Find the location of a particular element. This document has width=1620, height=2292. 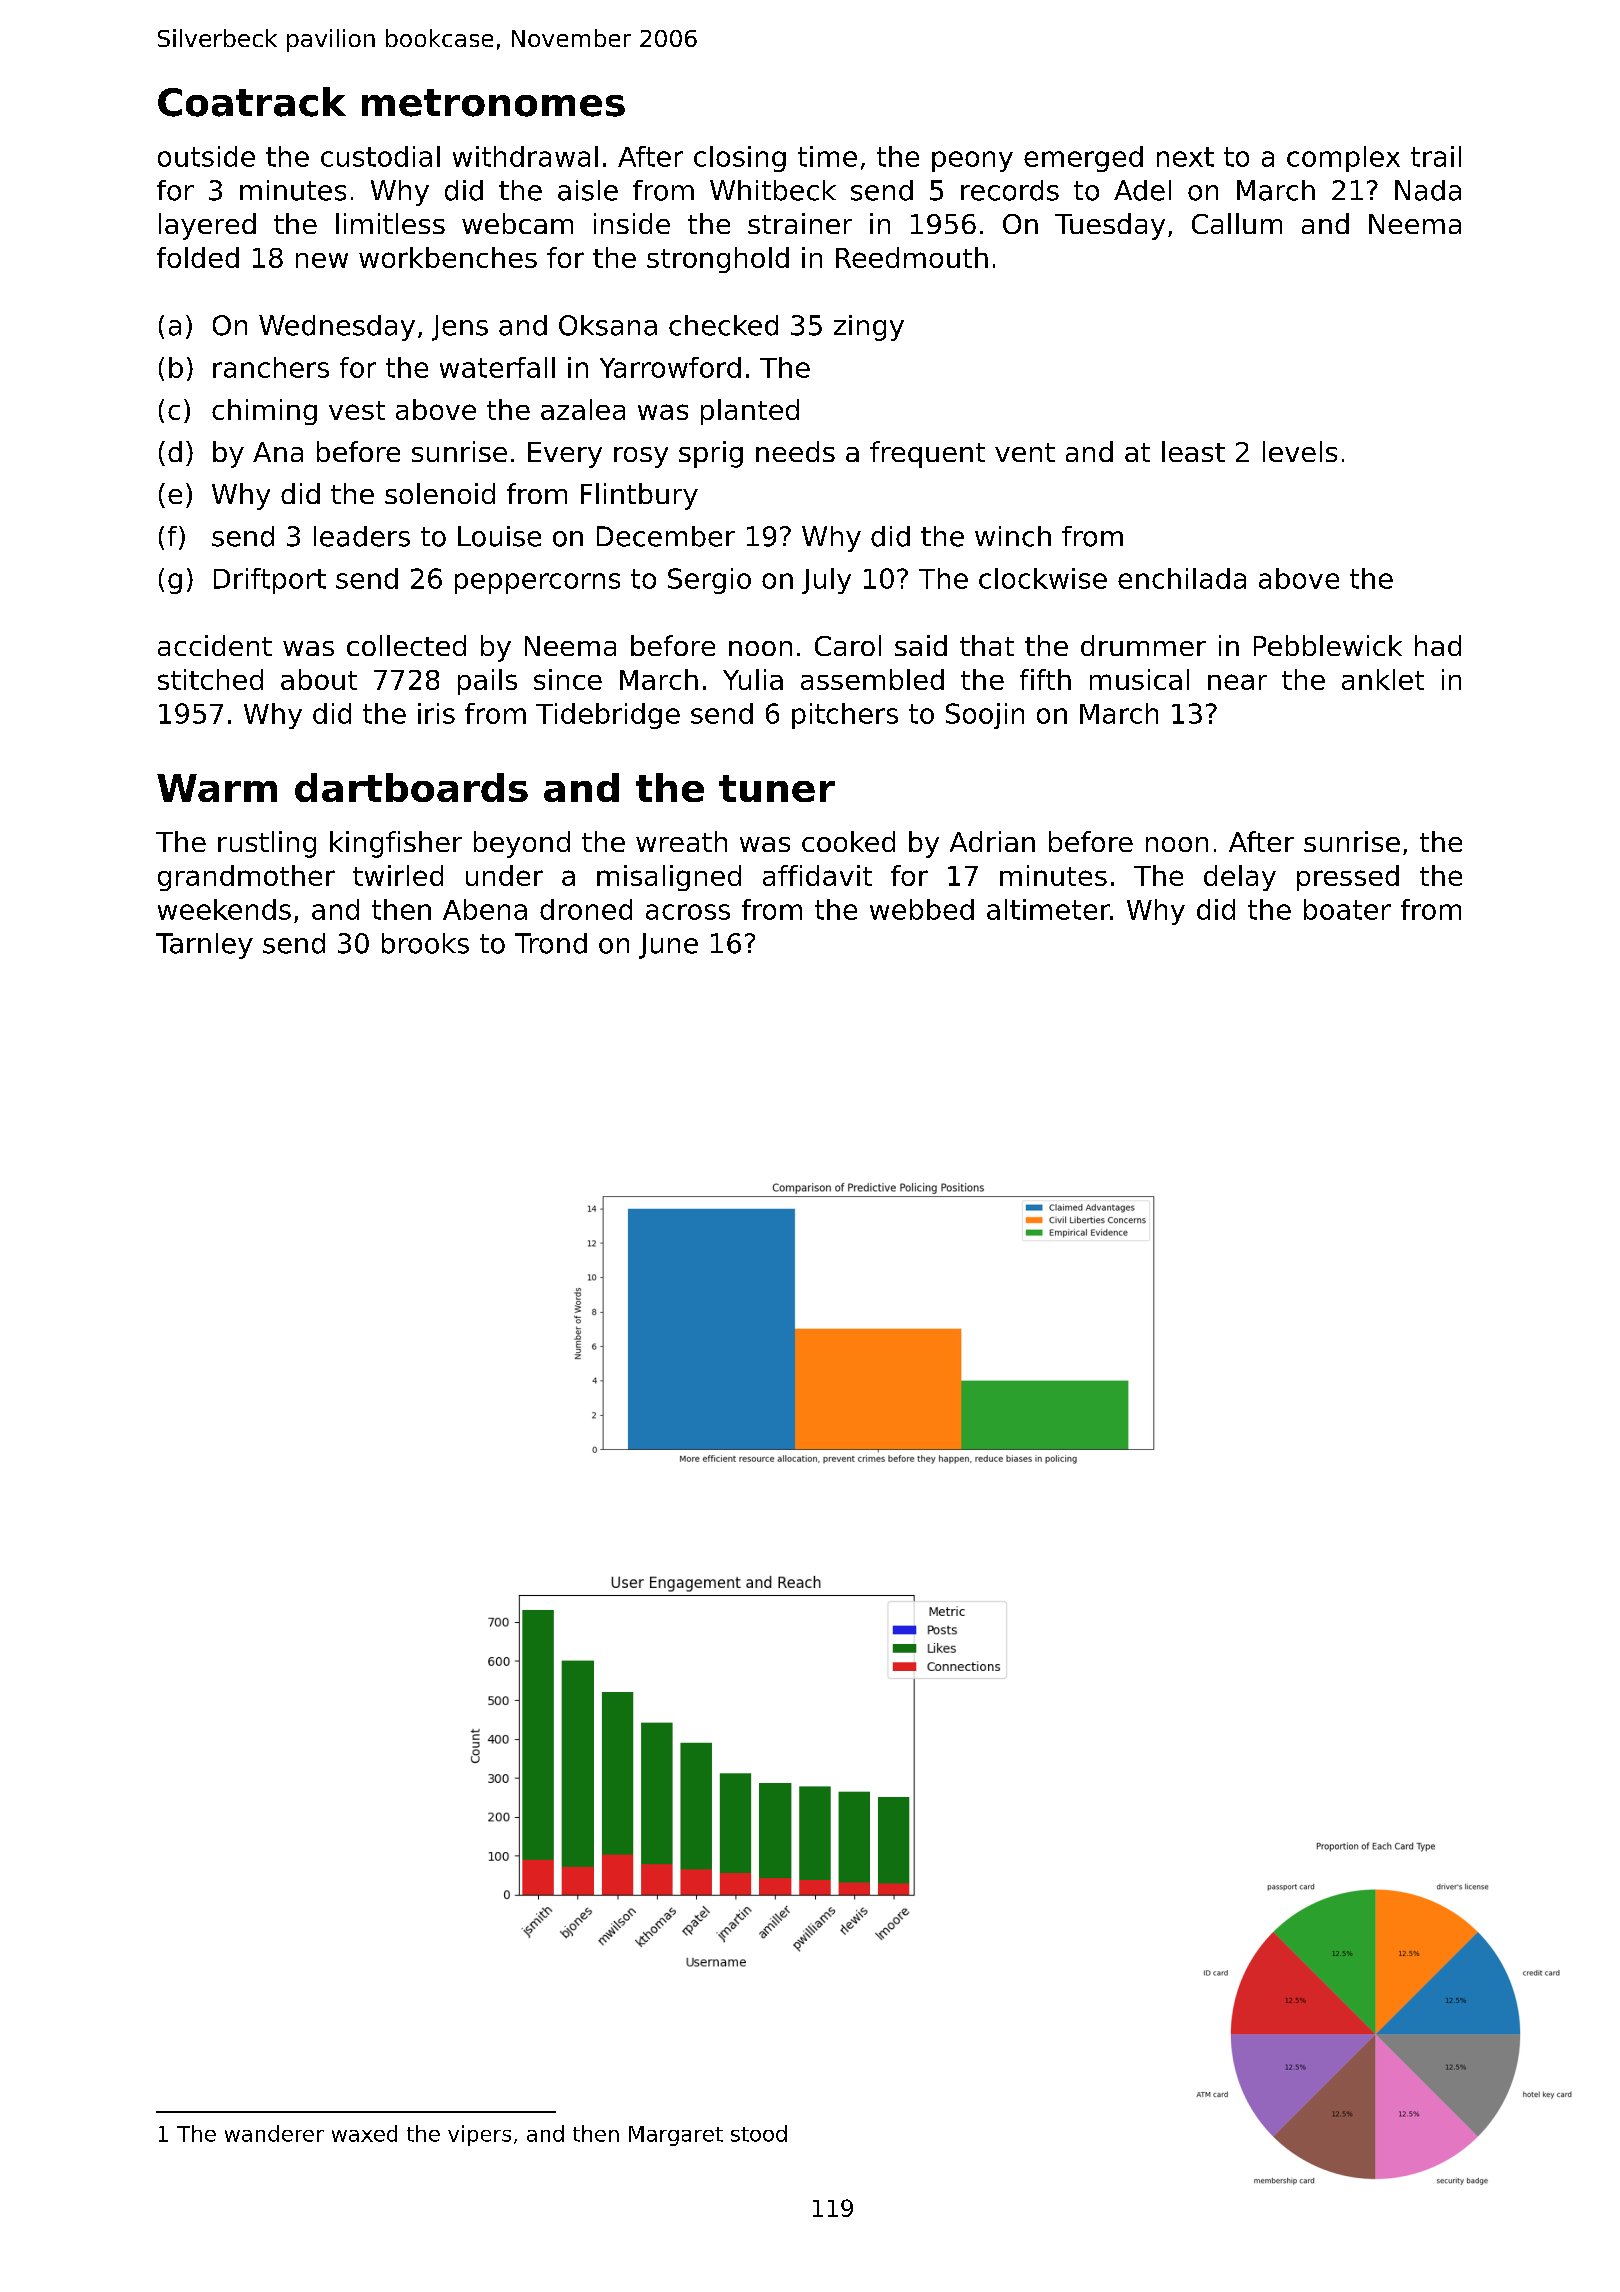

Margaret is located at coordinates (676, 2136).
